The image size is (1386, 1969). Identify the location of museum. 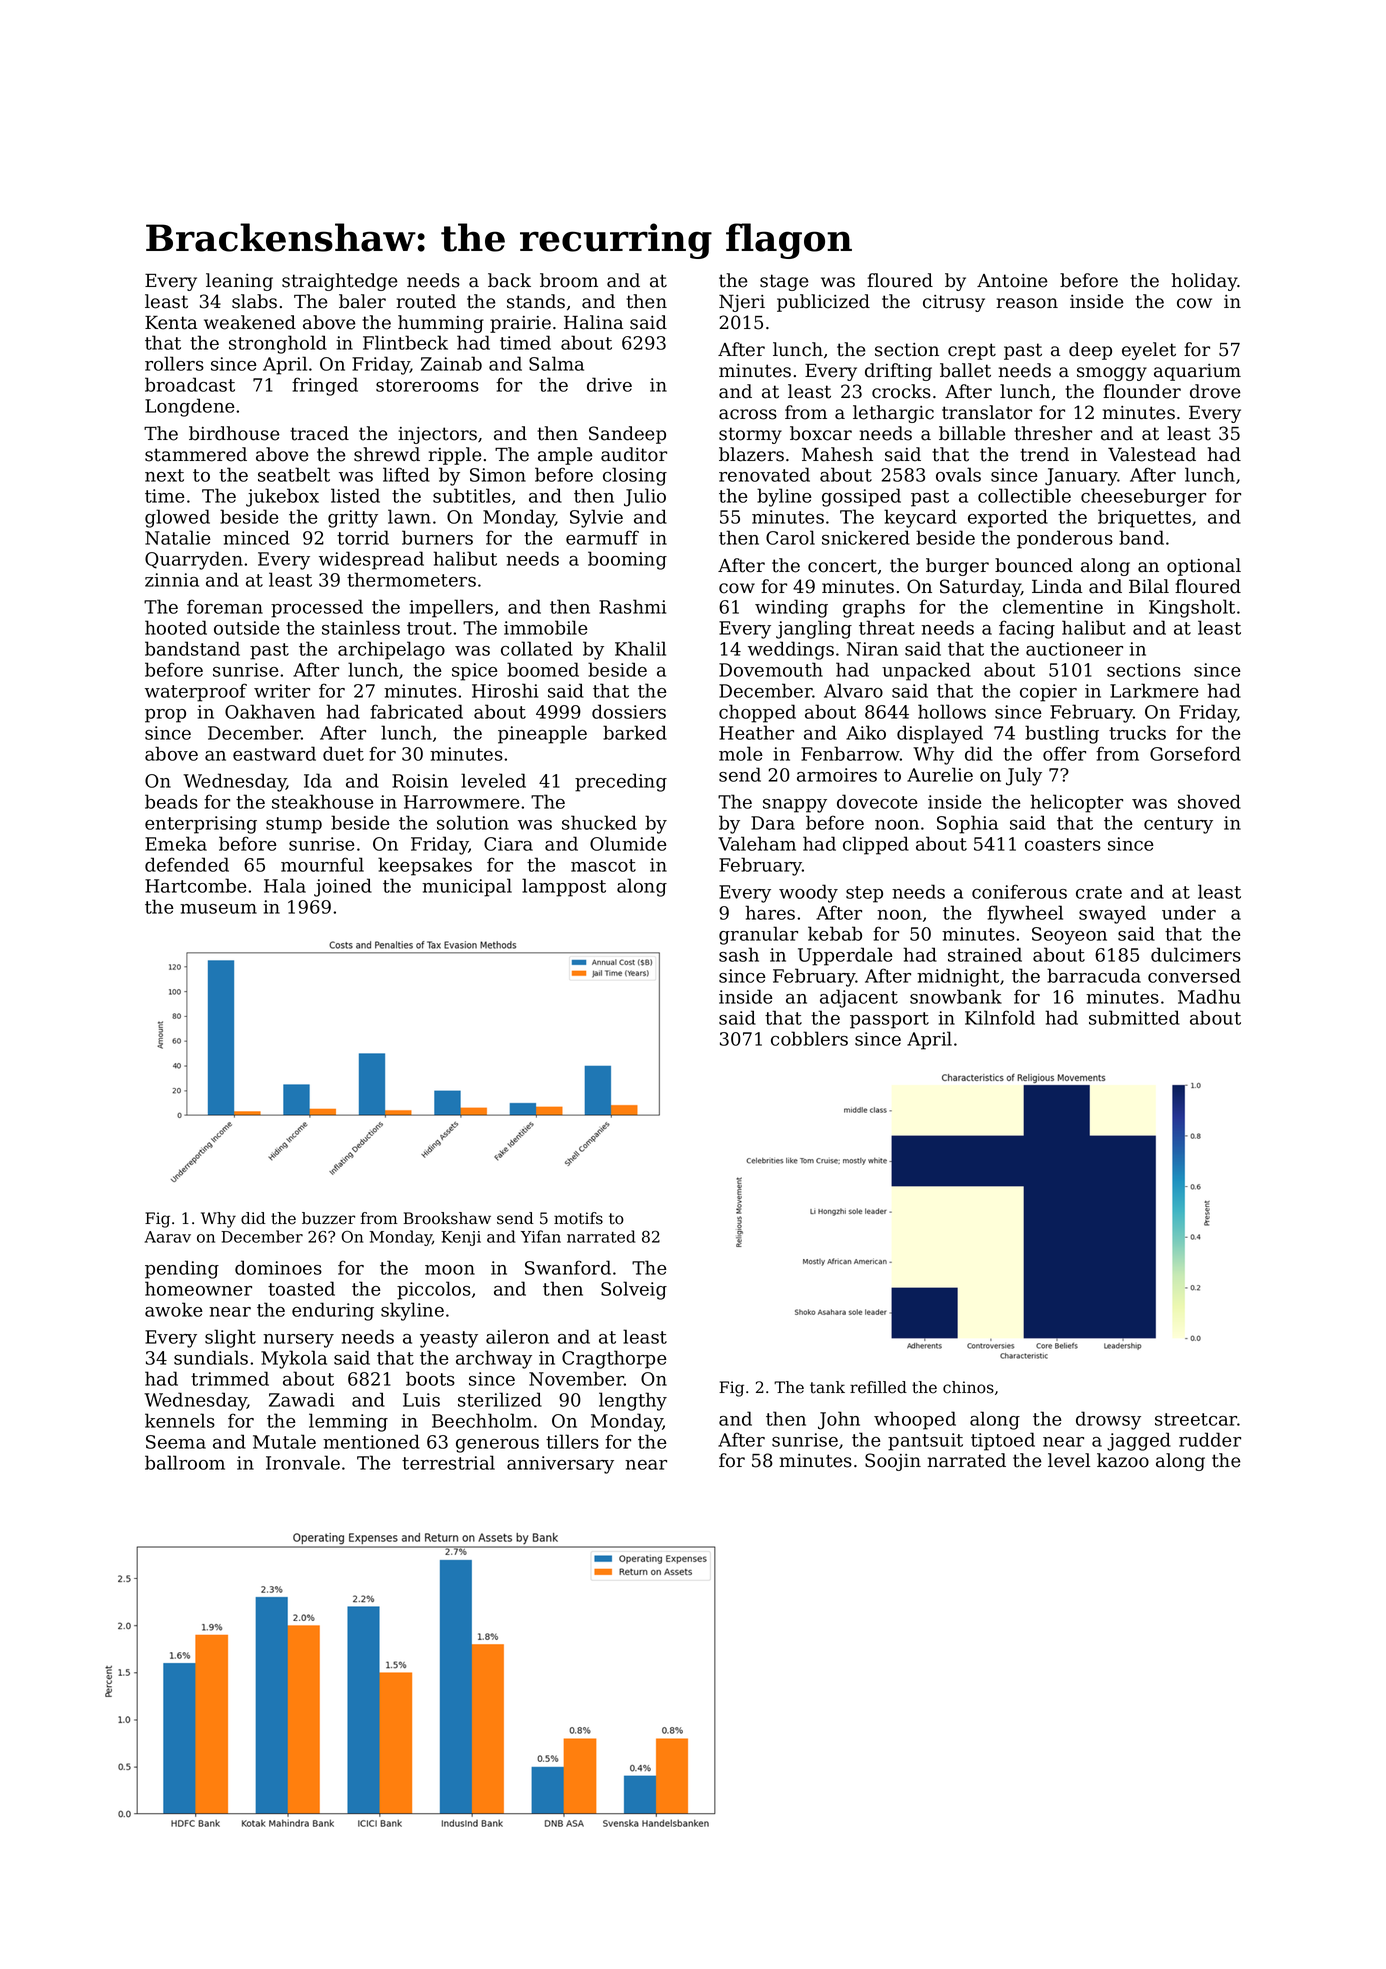
(218, 909).
